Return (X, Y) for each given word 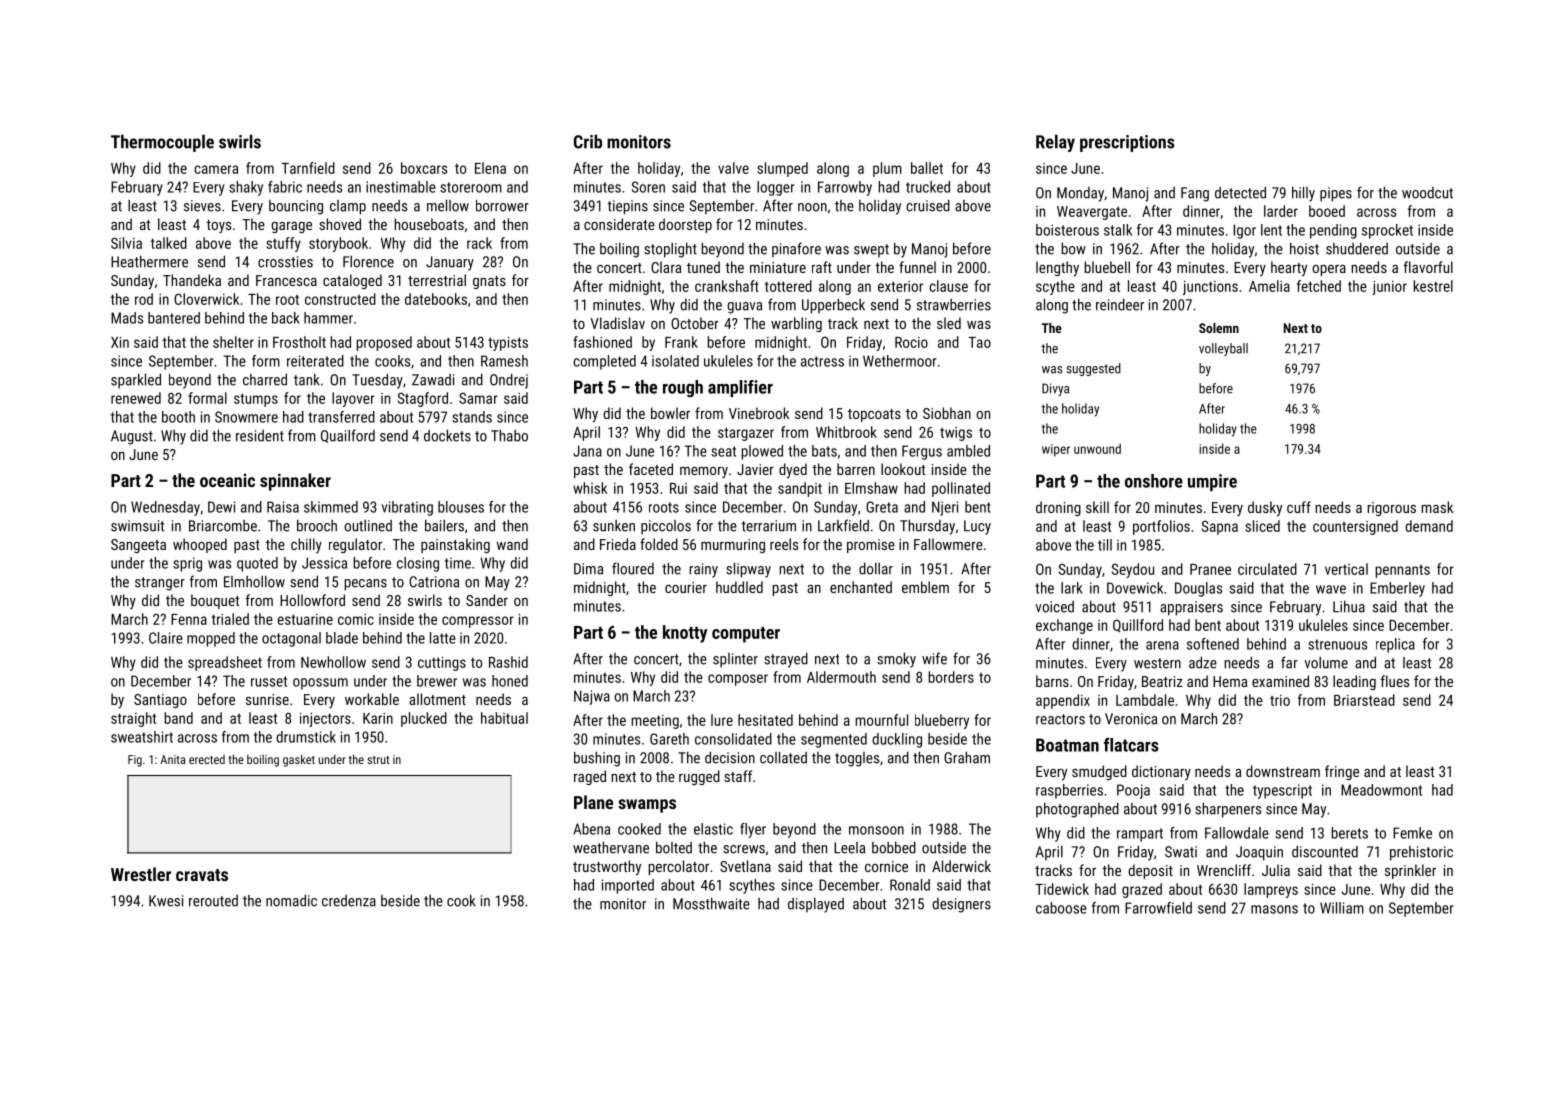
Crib (588, 141)
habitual (504, 718)
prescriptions (1127, 143)
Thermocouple (162, 143)
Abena (591, 829)
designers (961, 905)
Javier (755, 469)
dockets (447, 435)
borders (951, 677)
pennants (1402, 571)
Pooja (1133, 791)
